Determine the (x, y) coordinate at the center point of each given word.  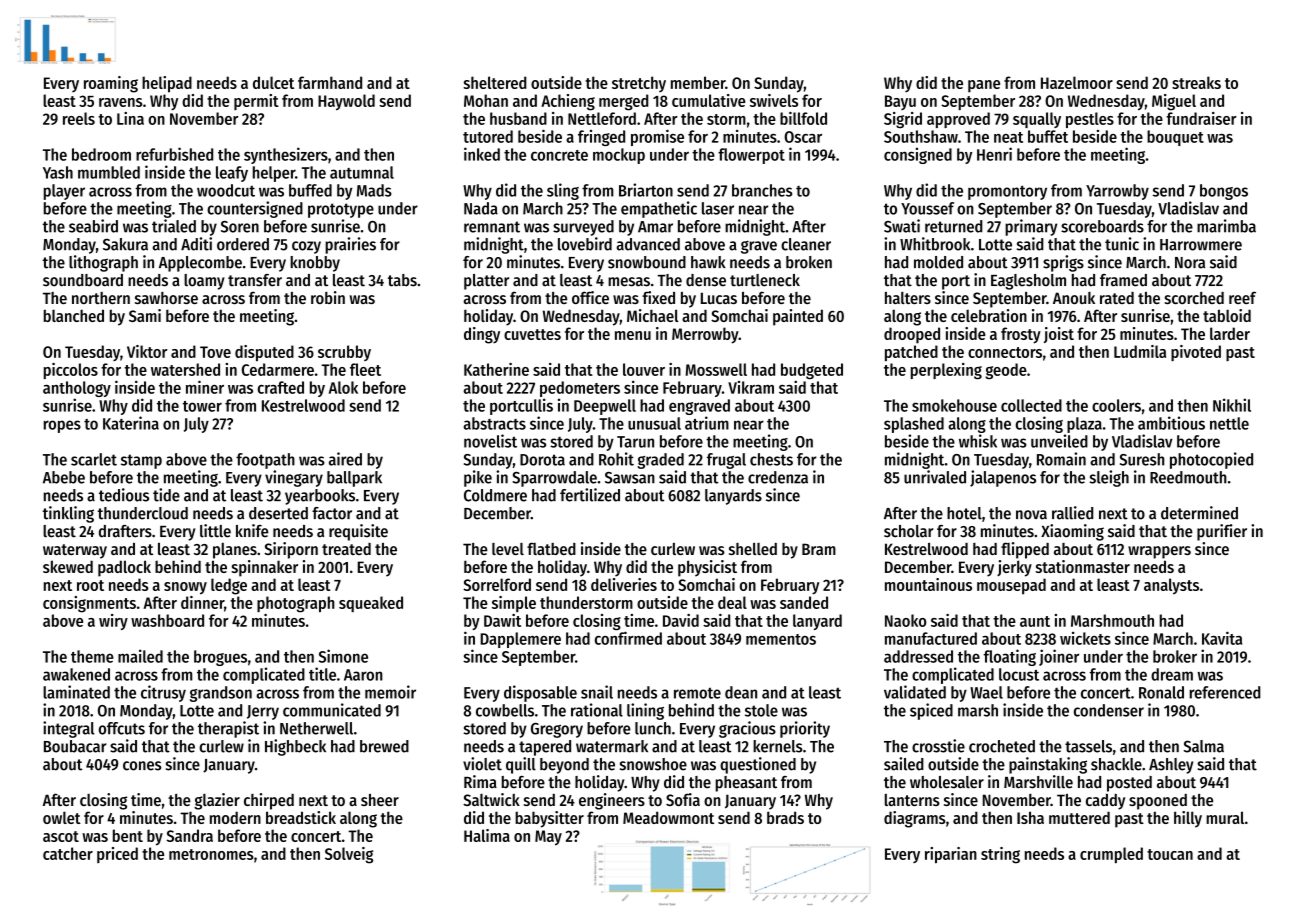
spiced (931, 711)
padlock (124, 568)
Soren (240, 227)
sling (563, 191)
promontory (1007, 192)
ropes (62, 426)
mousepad (1011, 586)
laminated (76, 692)
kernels (778, 746)
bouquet (1175, 138)
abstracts (495, 423)
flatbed (551, 548)
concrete (559, 155)
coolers (1116, 405)
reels (79, 118)
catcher (68, 853)
